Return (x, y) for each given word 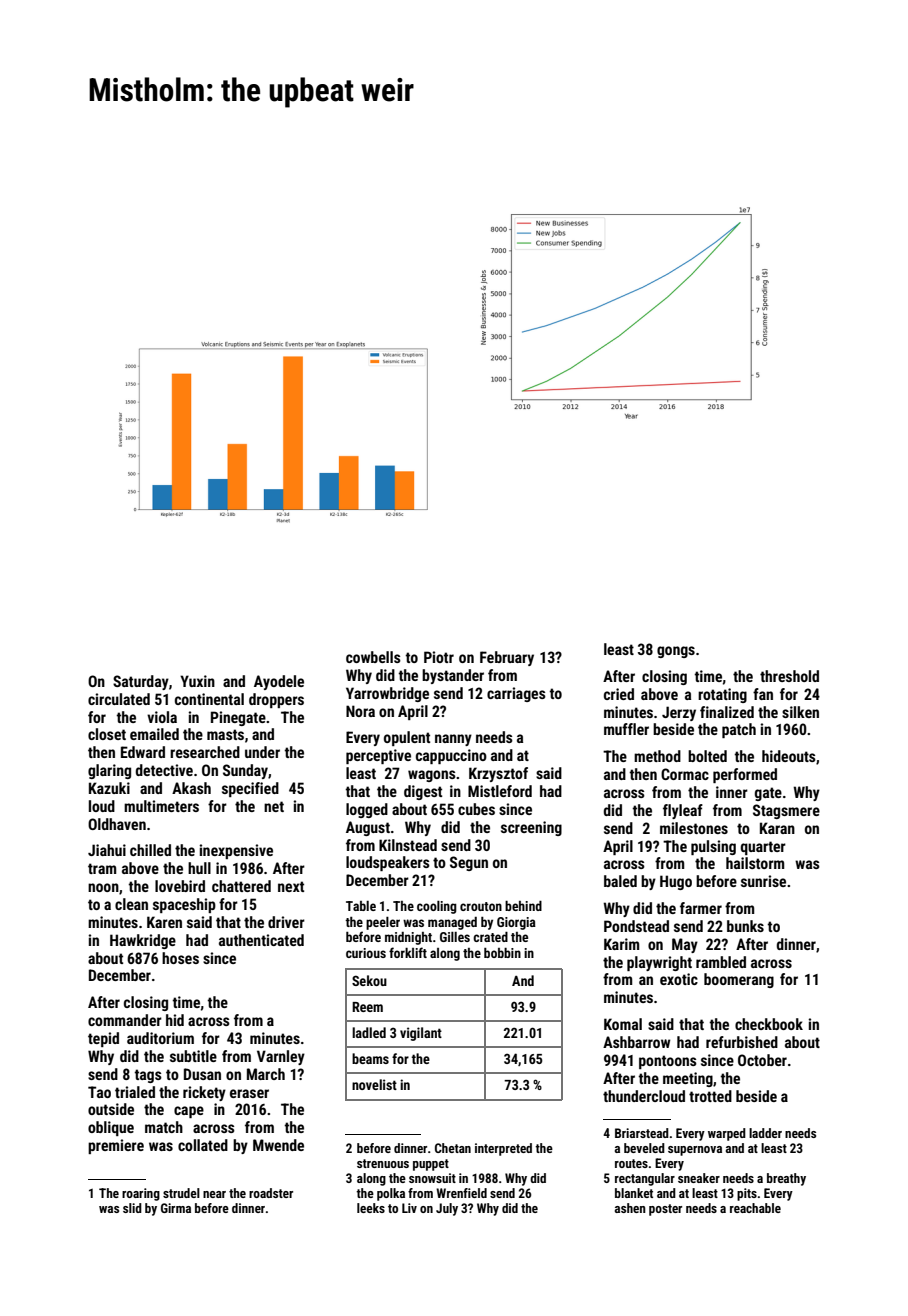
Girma (176, 1208)
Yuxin (197, 681)
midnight (408, 938)
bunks (745, 926)
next (291, 886)
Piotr (439, 657)
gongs (676, 652)
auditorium (160, 1038)
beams (370, 1058)
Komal (623, 1024)
